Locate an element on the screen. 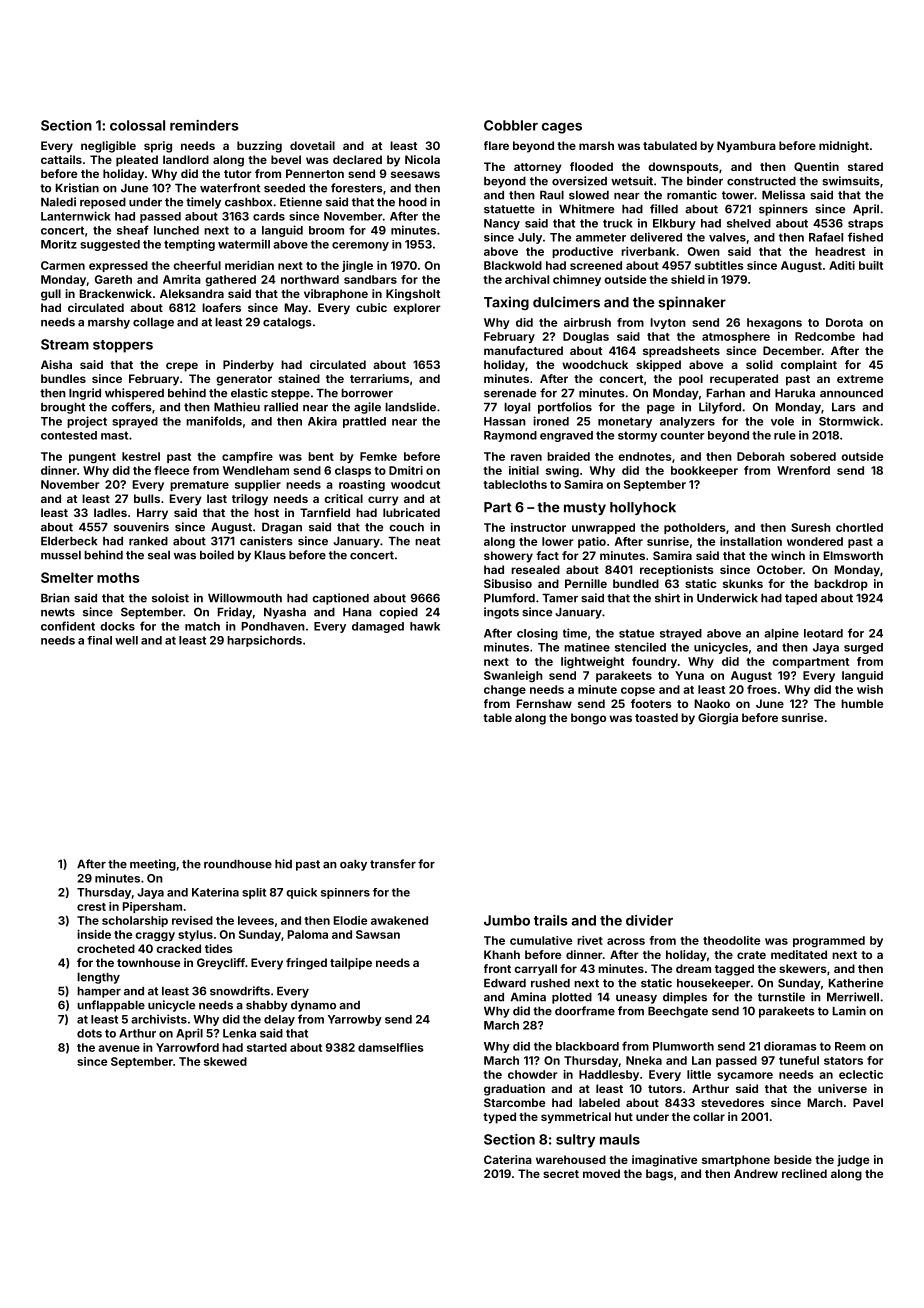  crate is located at coordinates (751, 955).
